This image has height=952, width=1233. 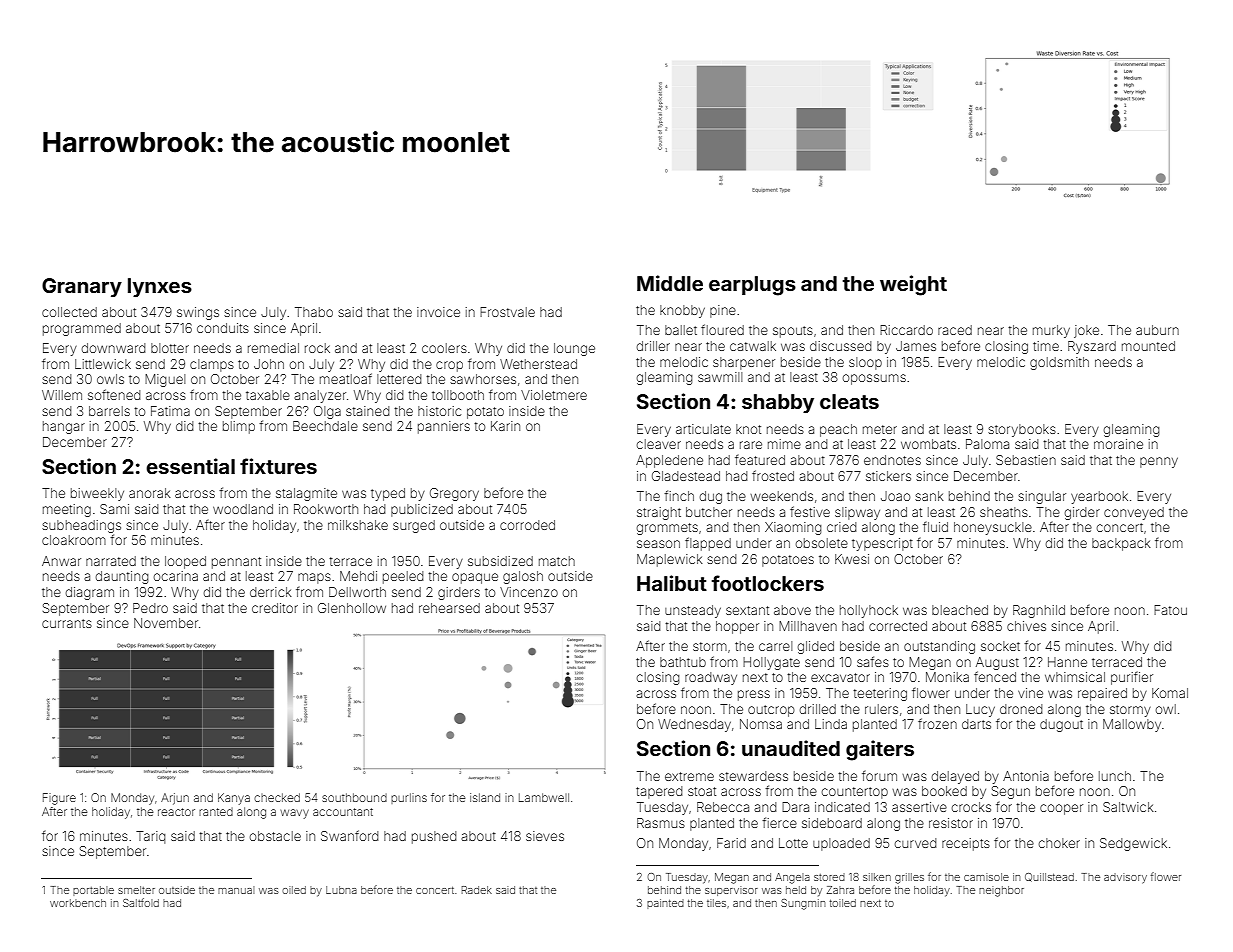 I want to click on chives, so click(x=1026, y=626).
